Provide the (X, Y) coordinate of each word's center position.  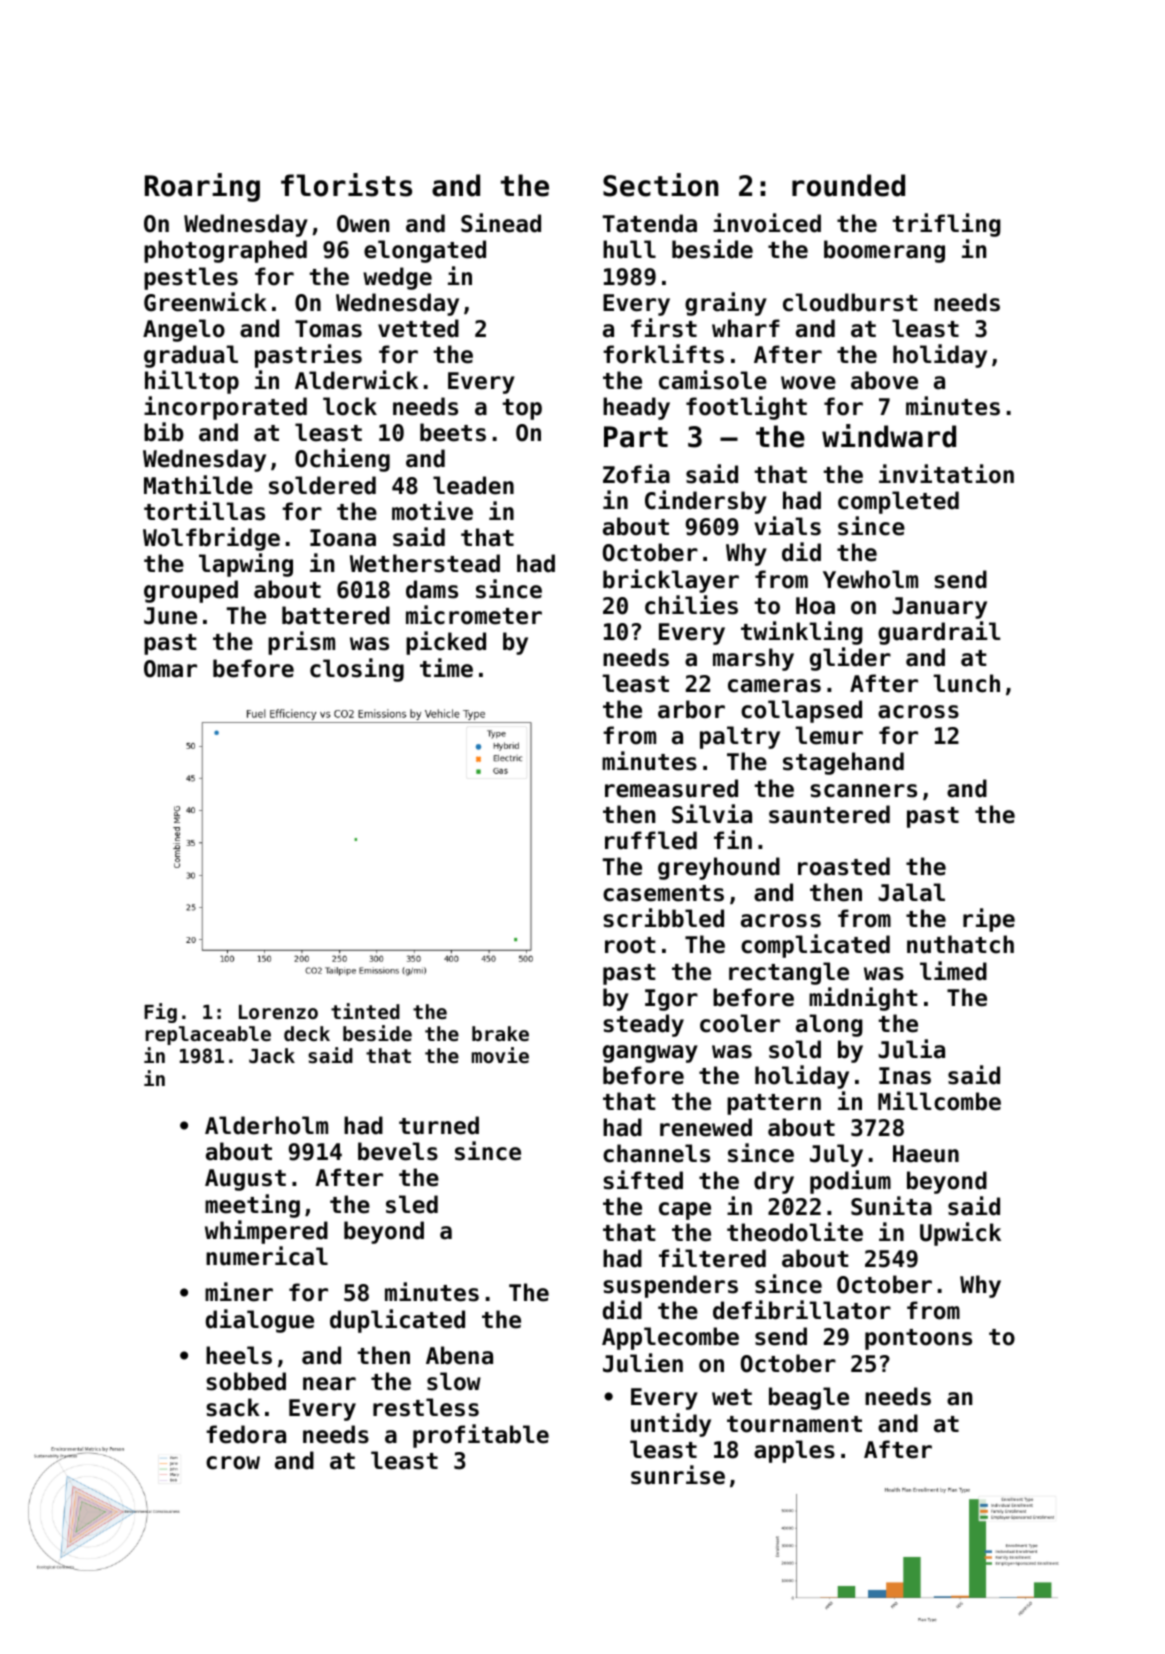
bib (164, 432)
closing (357, 670)
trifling (946, 225)
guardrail (939, 633)
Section (660, 185)
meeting (252, 1206)
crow (233, 1463)
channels (656, 1153)
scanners (863, 791)
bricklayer (671, 581)
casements (663, 893)
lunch (967, 683)
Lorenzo (278, 1012)
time (446, 668)
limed (953, 971)
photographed (225, 251)
